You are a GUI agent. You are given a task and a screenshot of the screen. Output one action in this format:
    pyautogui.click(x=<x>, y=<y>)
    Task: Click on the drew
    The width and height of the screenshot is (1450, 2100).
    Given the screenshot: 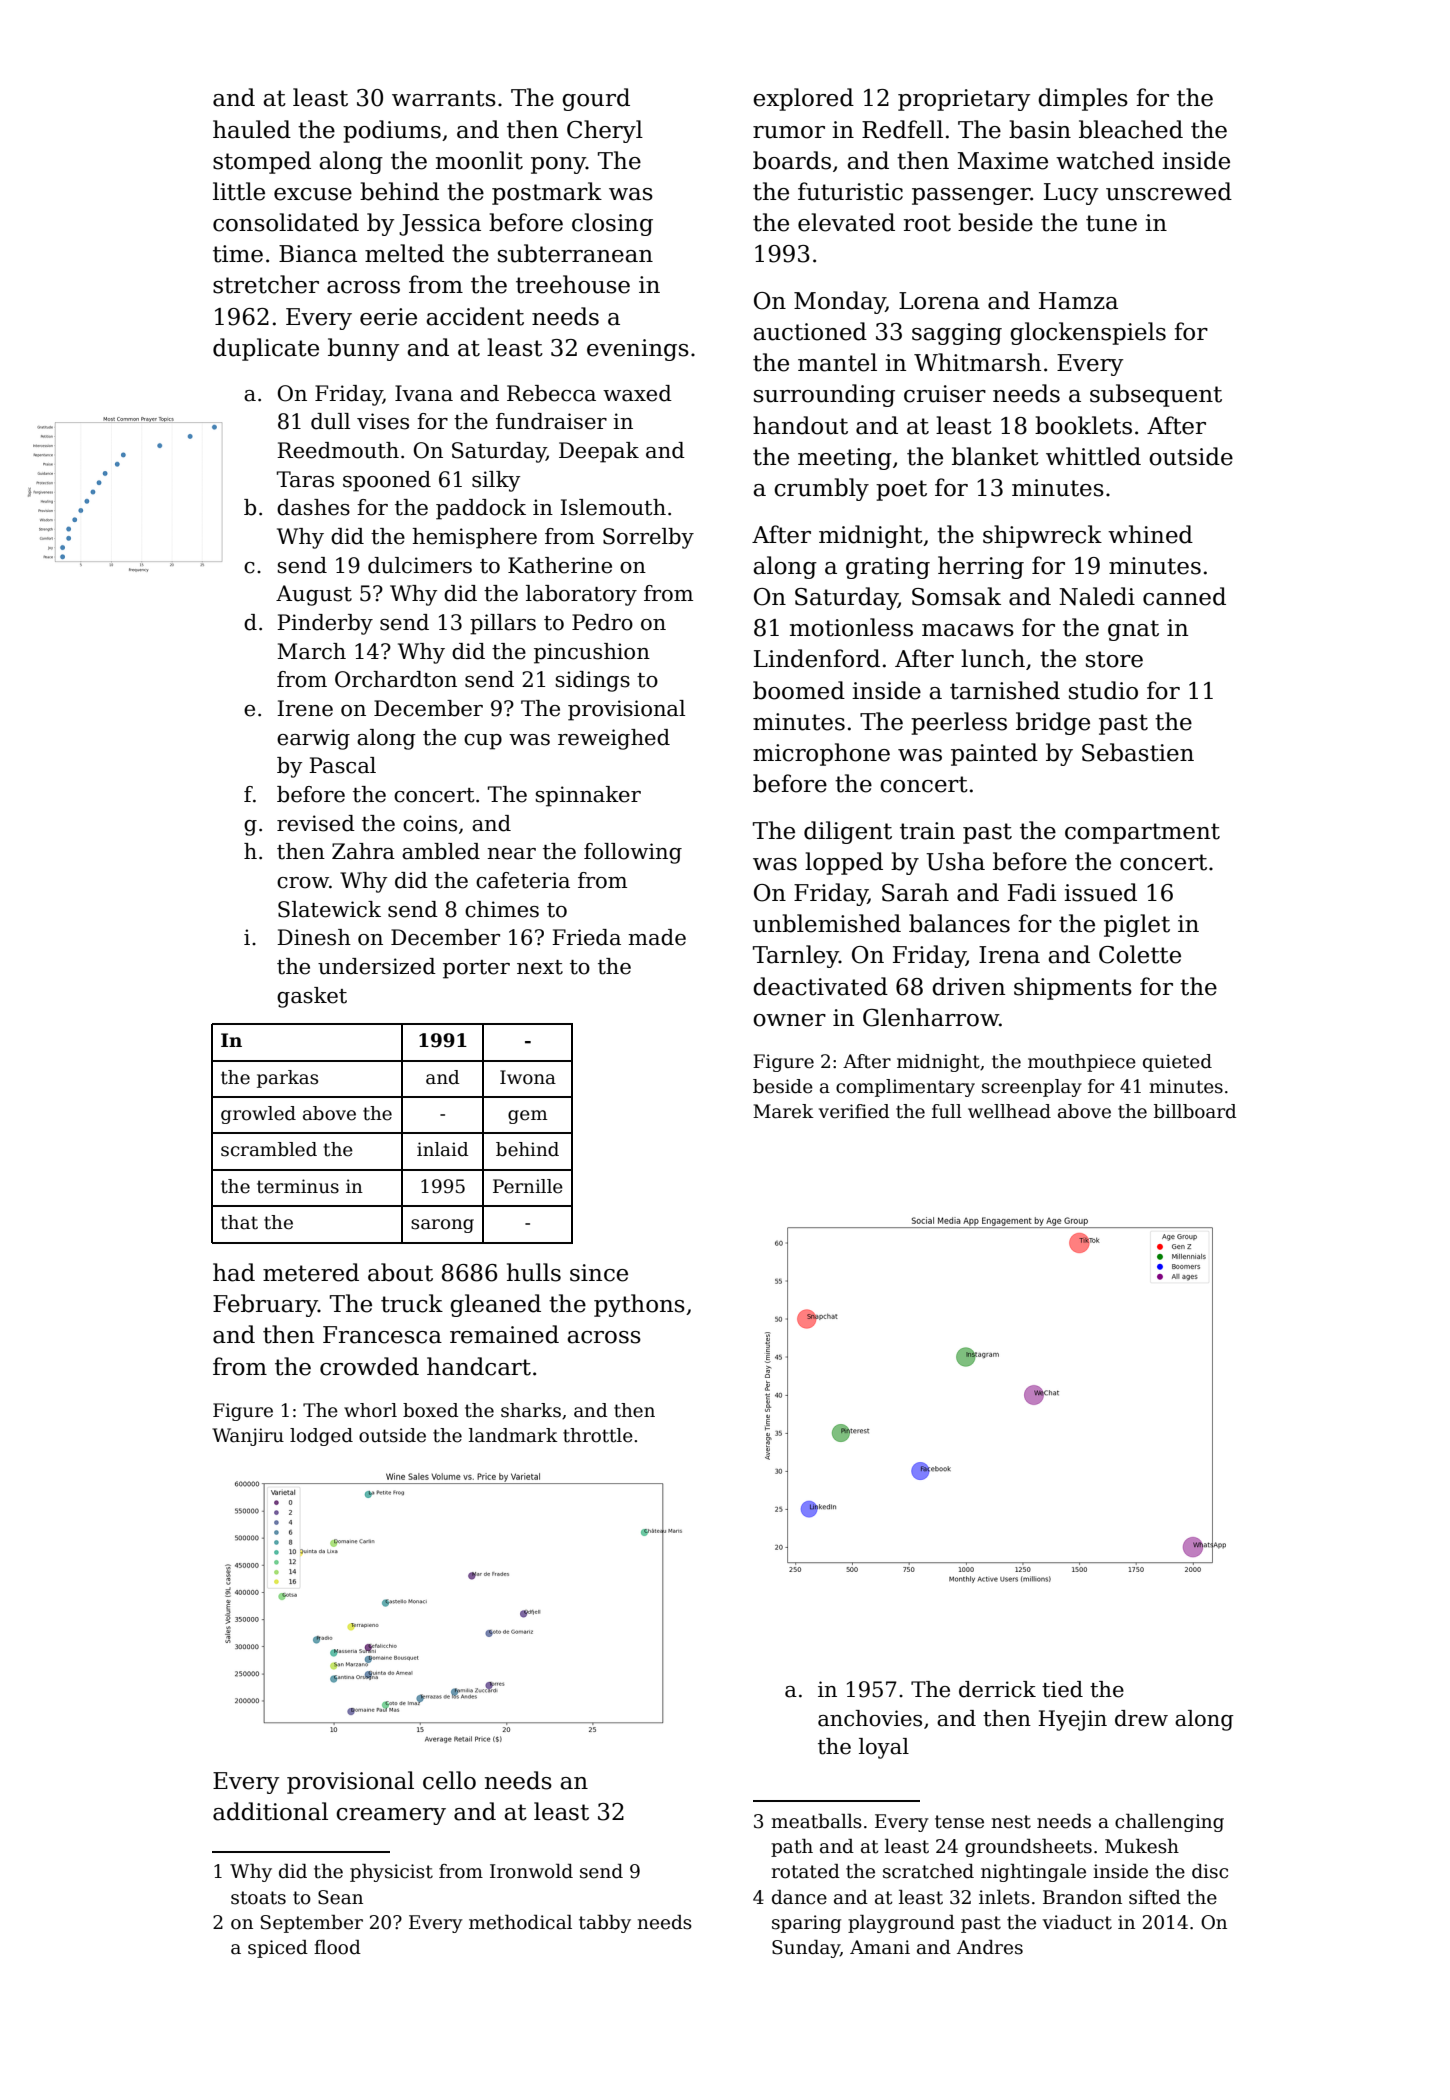 What is the action you would take?
    pyautogui.click(x=1141, y=1718)
